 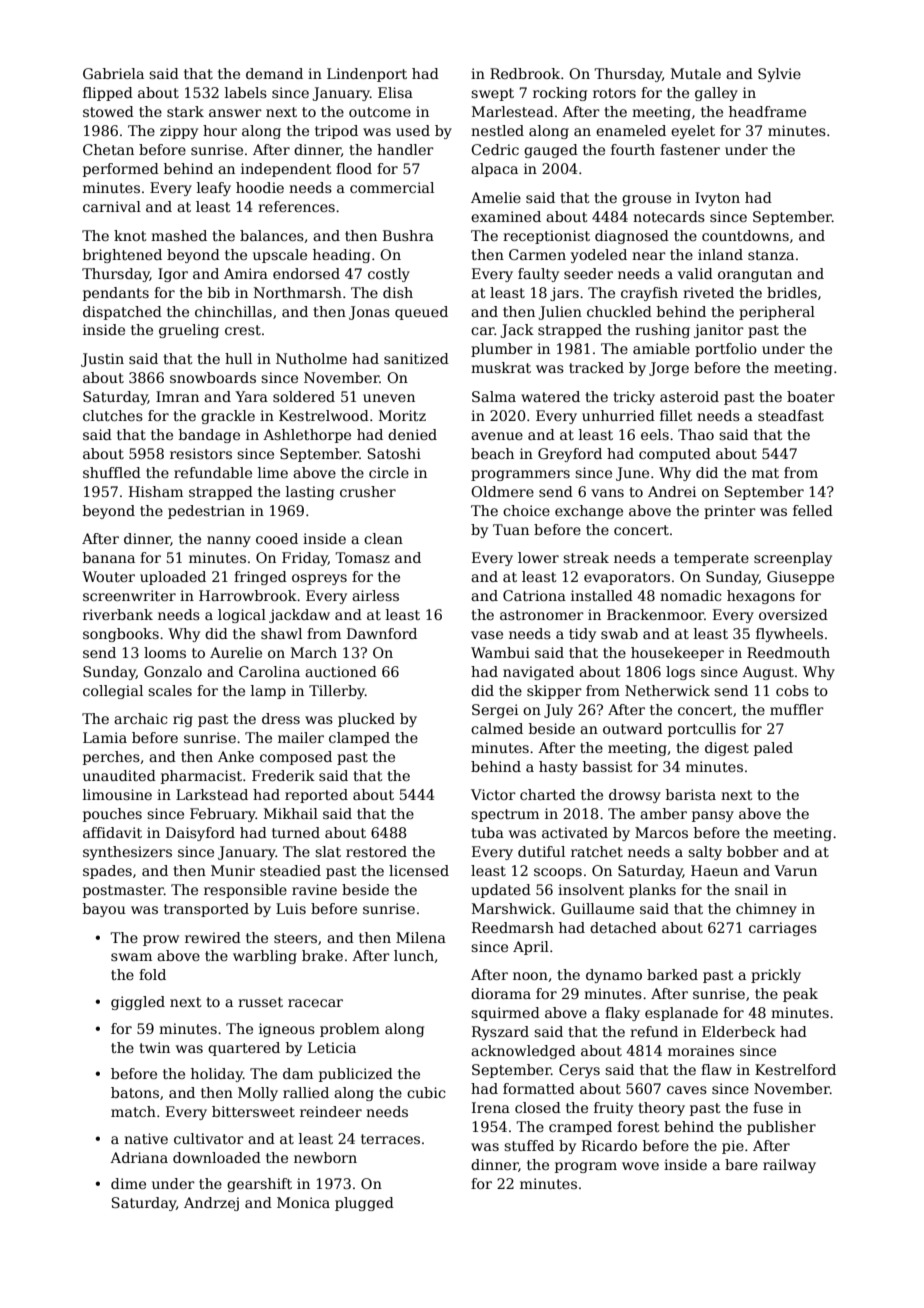 I want to click on lime, so click(x=273, y=472).
